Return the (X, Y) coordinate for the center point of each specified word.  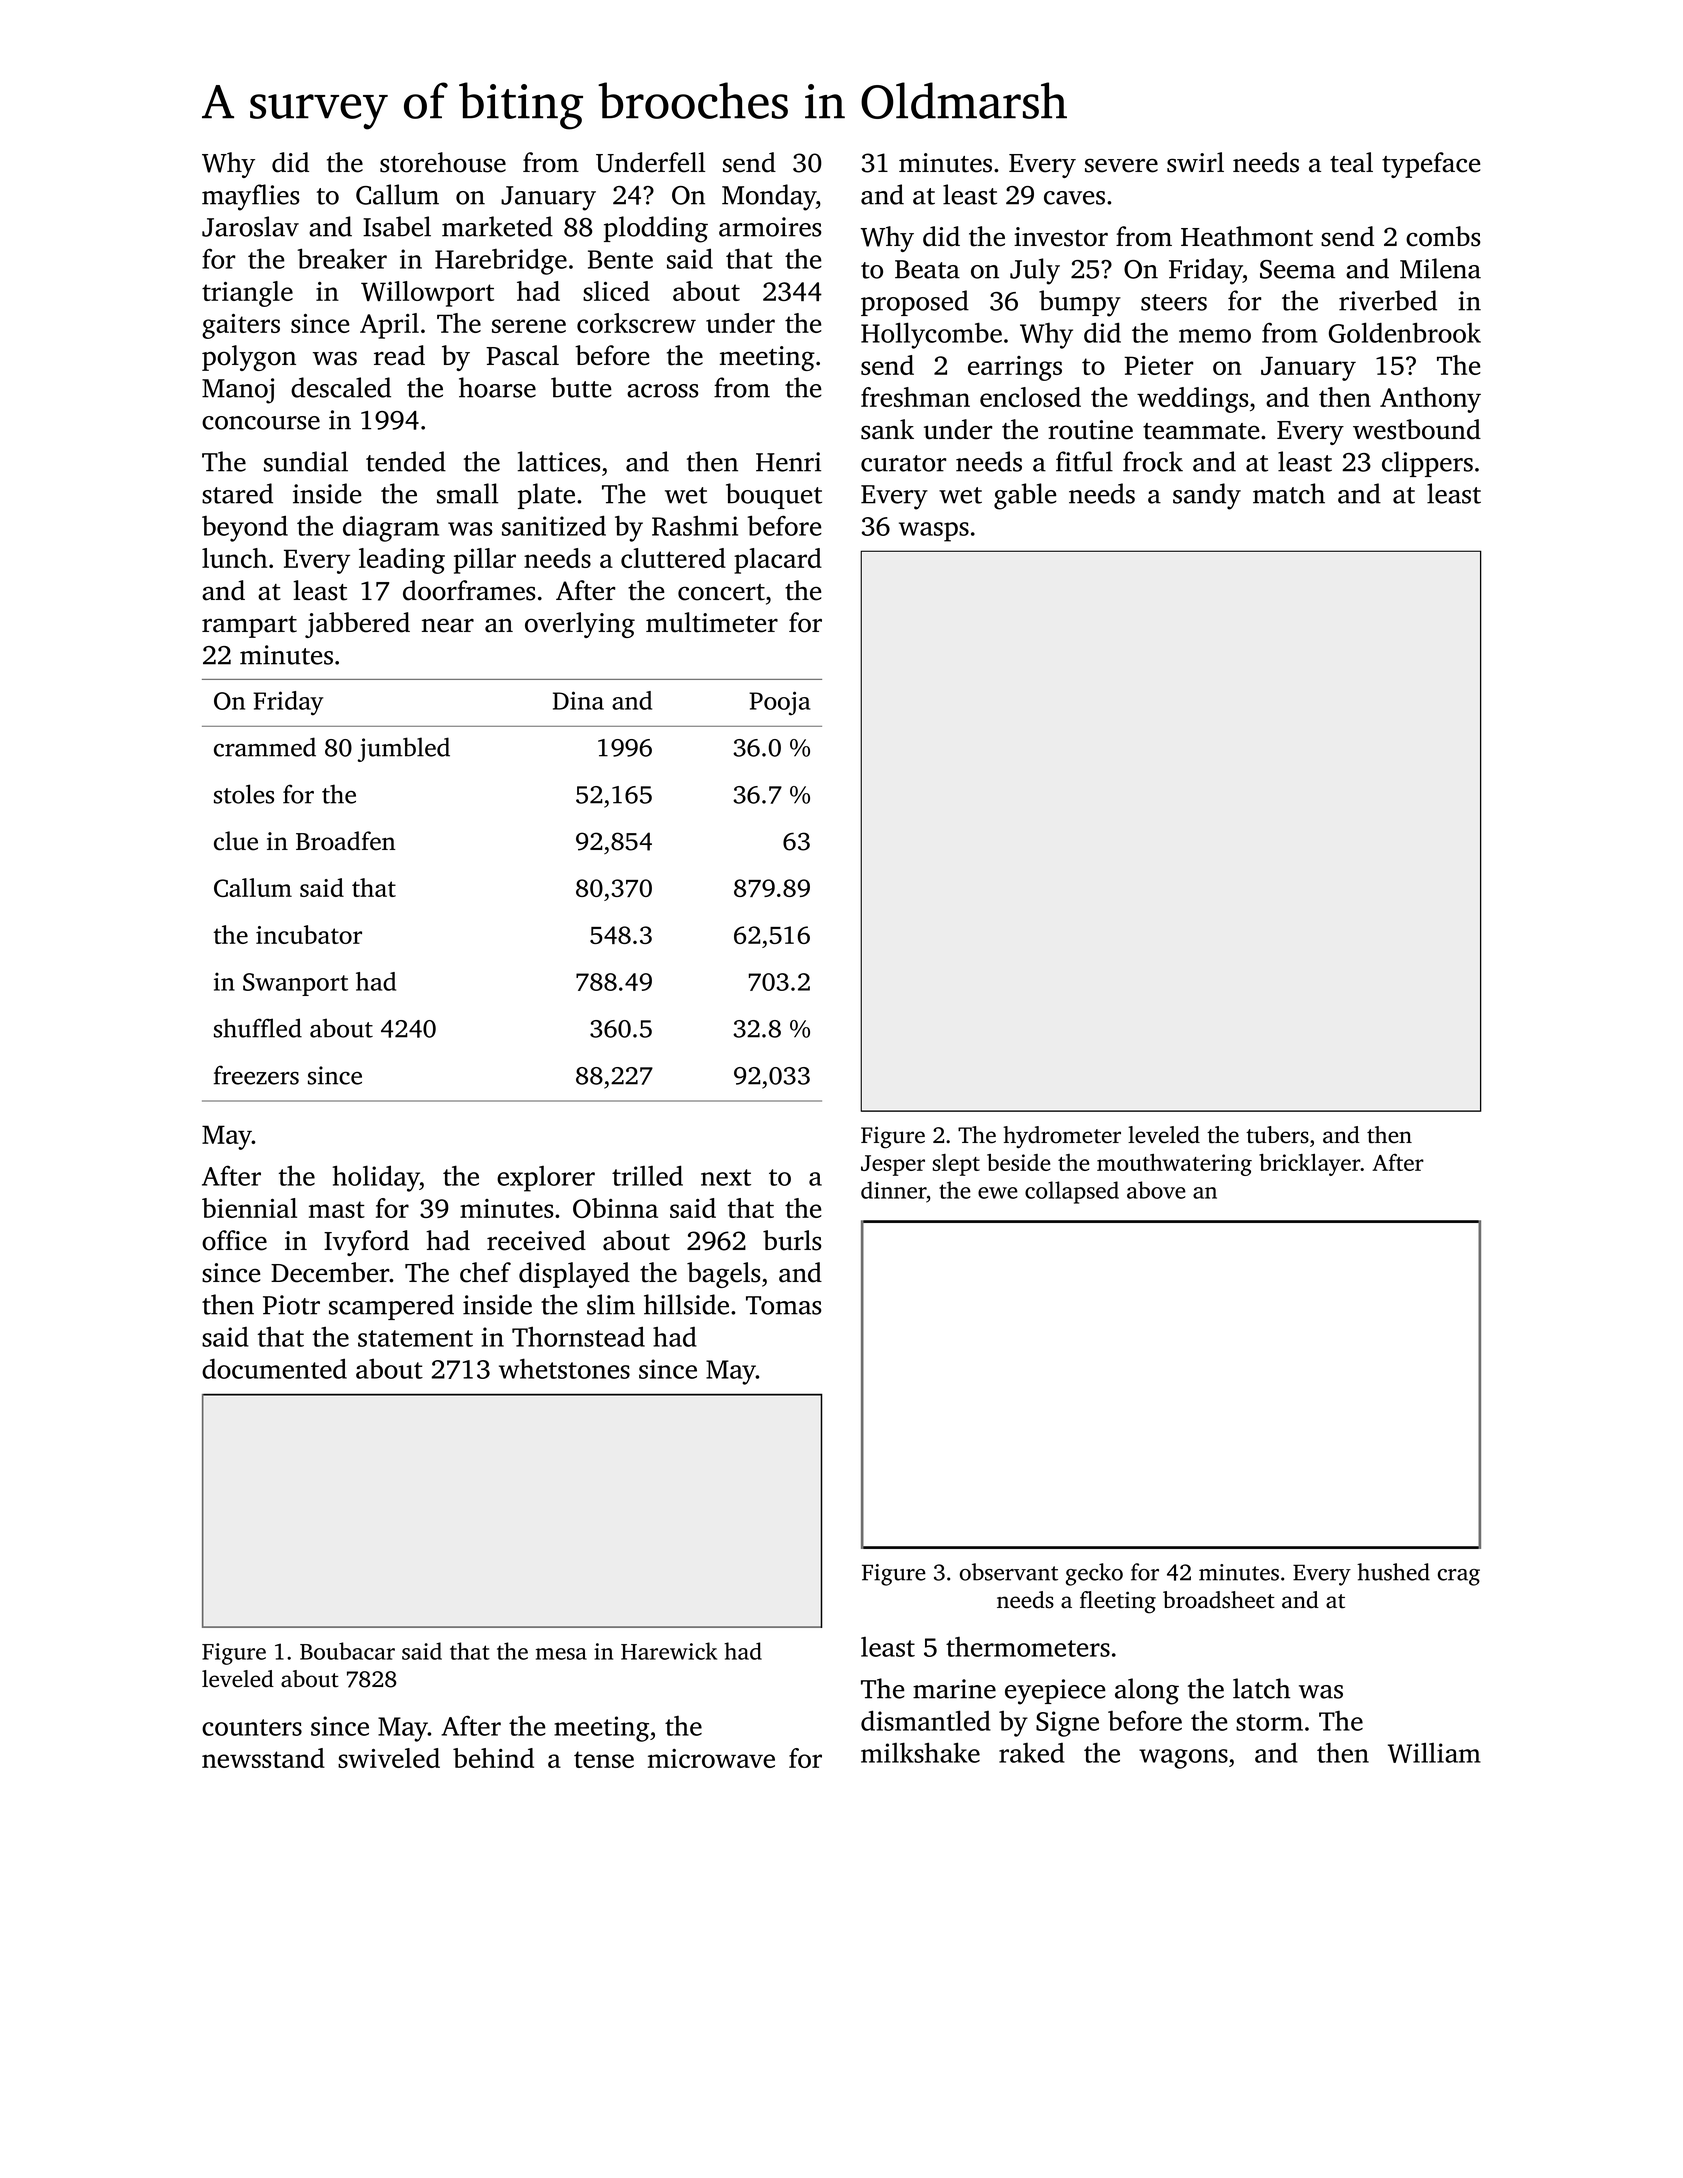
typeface (1431, 165)
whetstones (564, 1368)
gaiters (241, 326)
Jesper (893, 1165)
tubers (1277, 1135)
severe (1121, 165)
